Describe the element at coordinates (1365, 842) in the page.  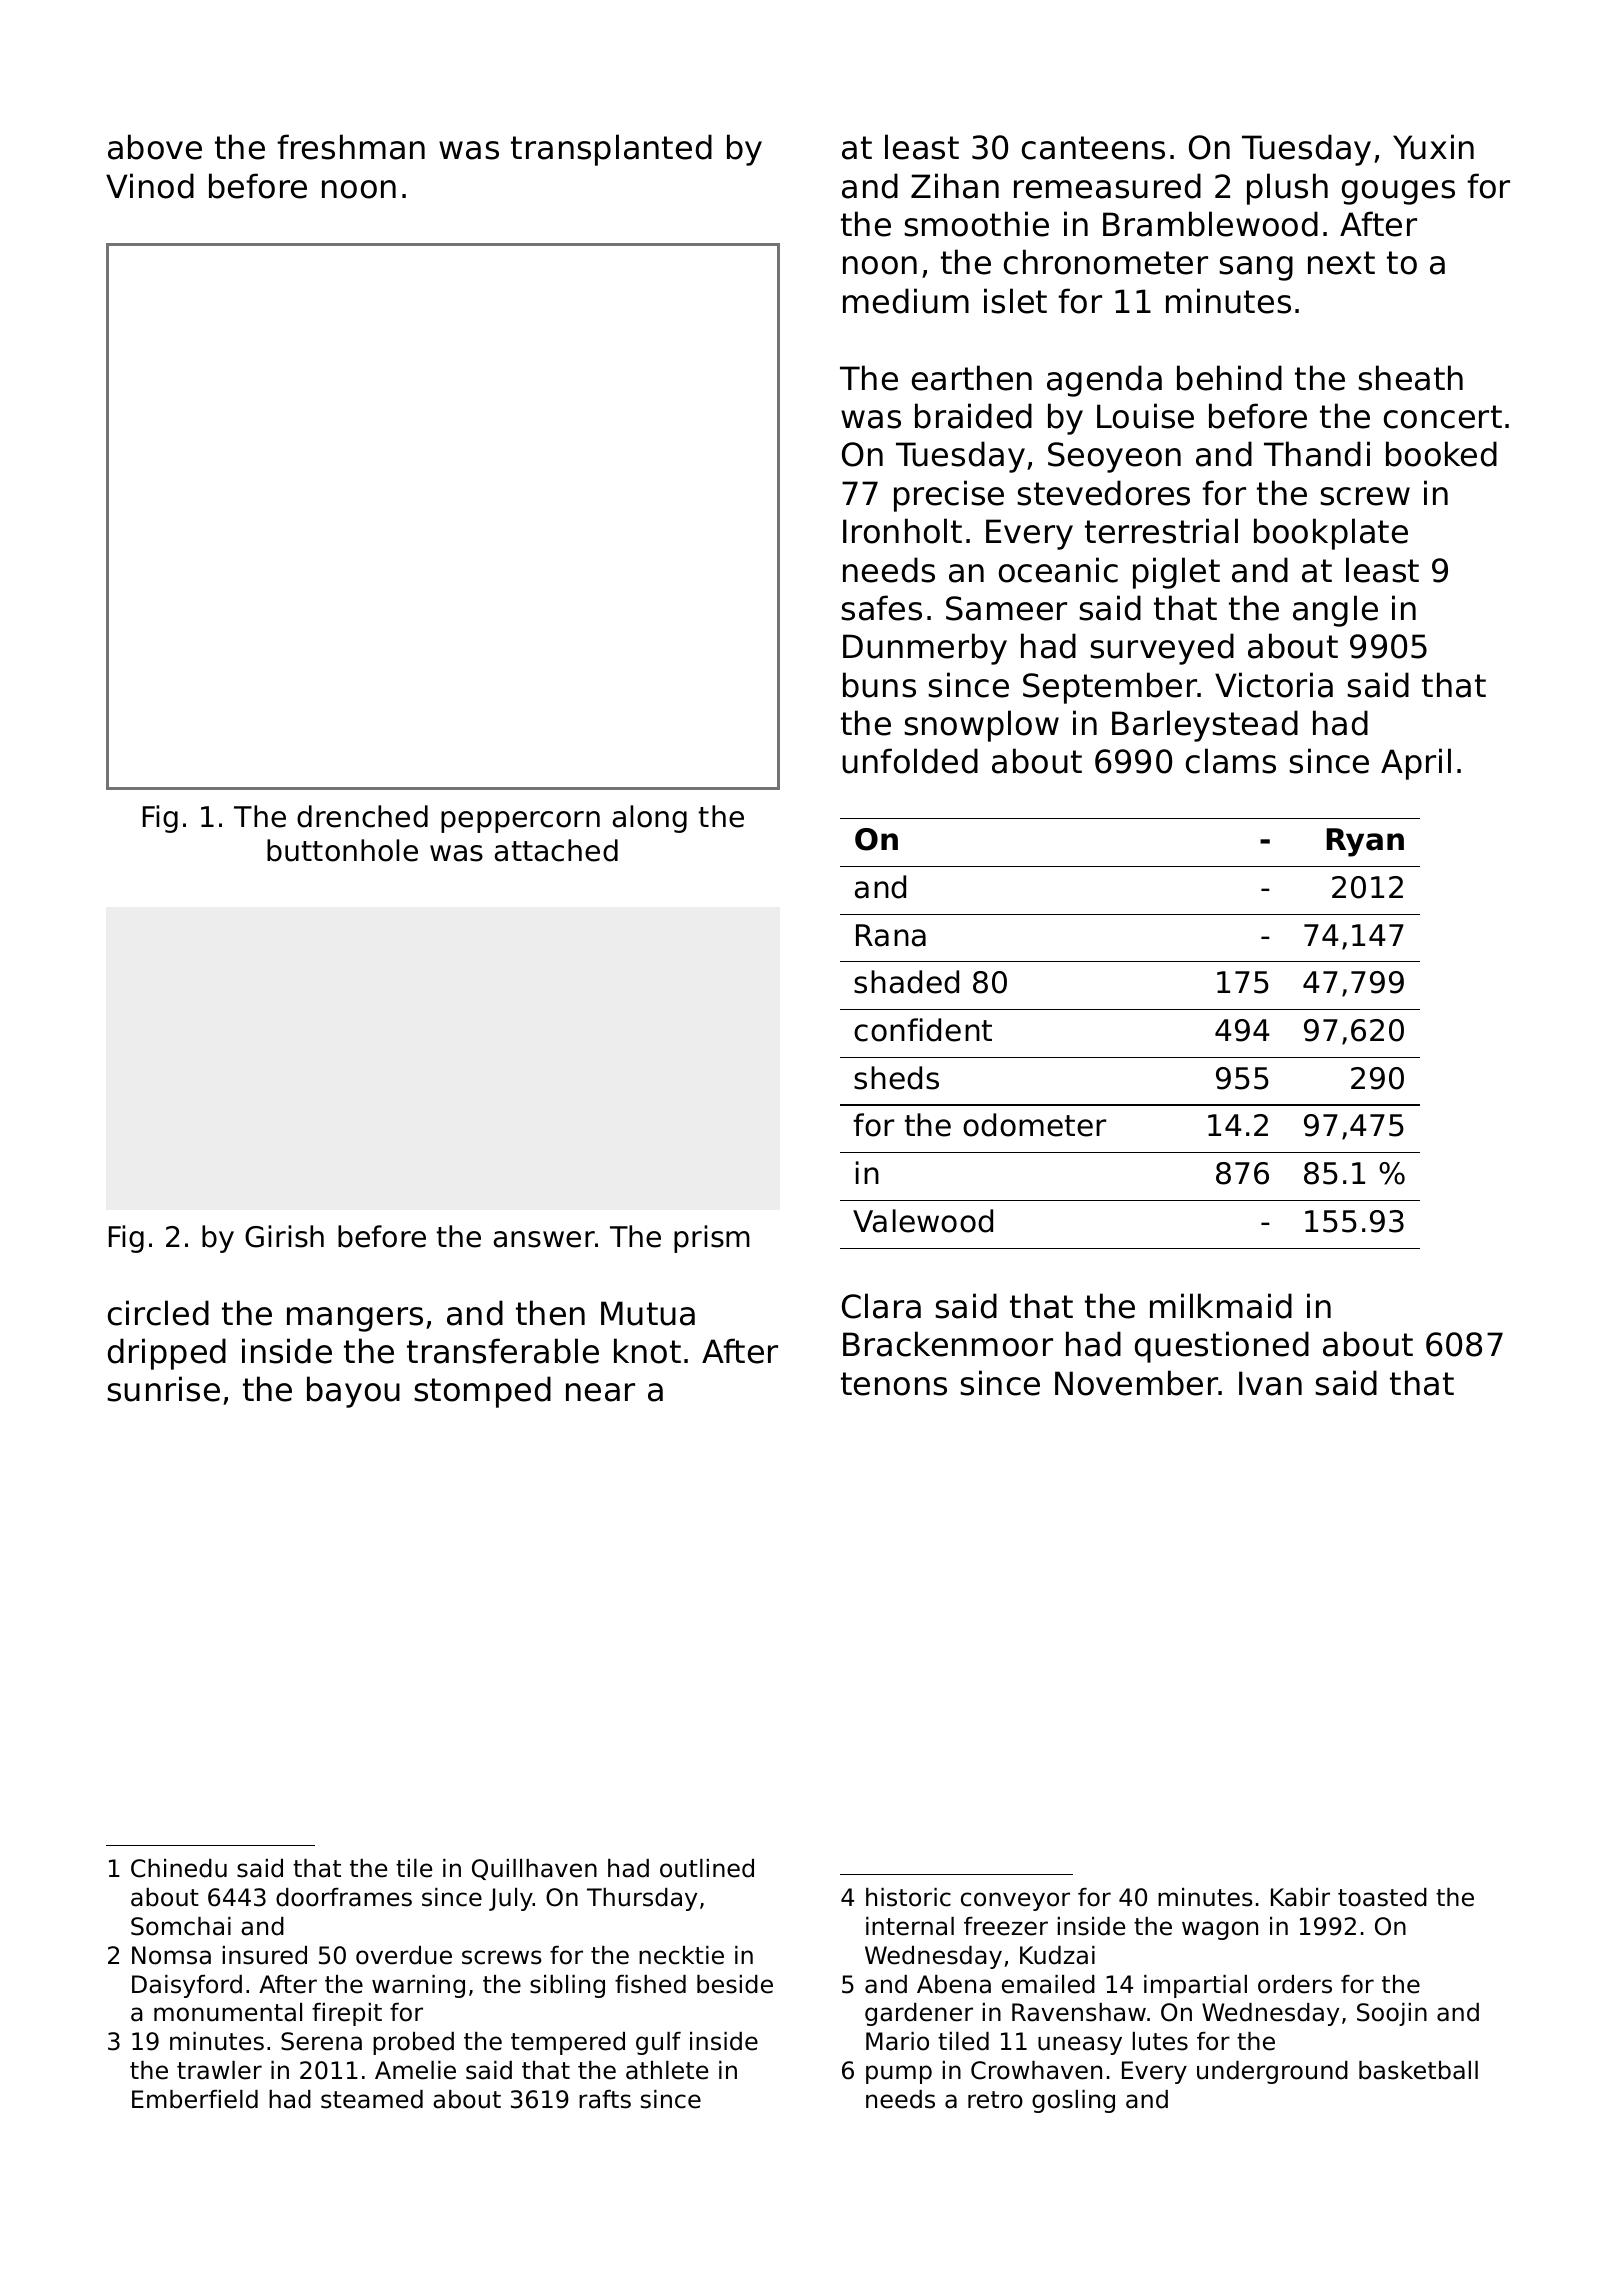
I see `Ryan` at that location.
